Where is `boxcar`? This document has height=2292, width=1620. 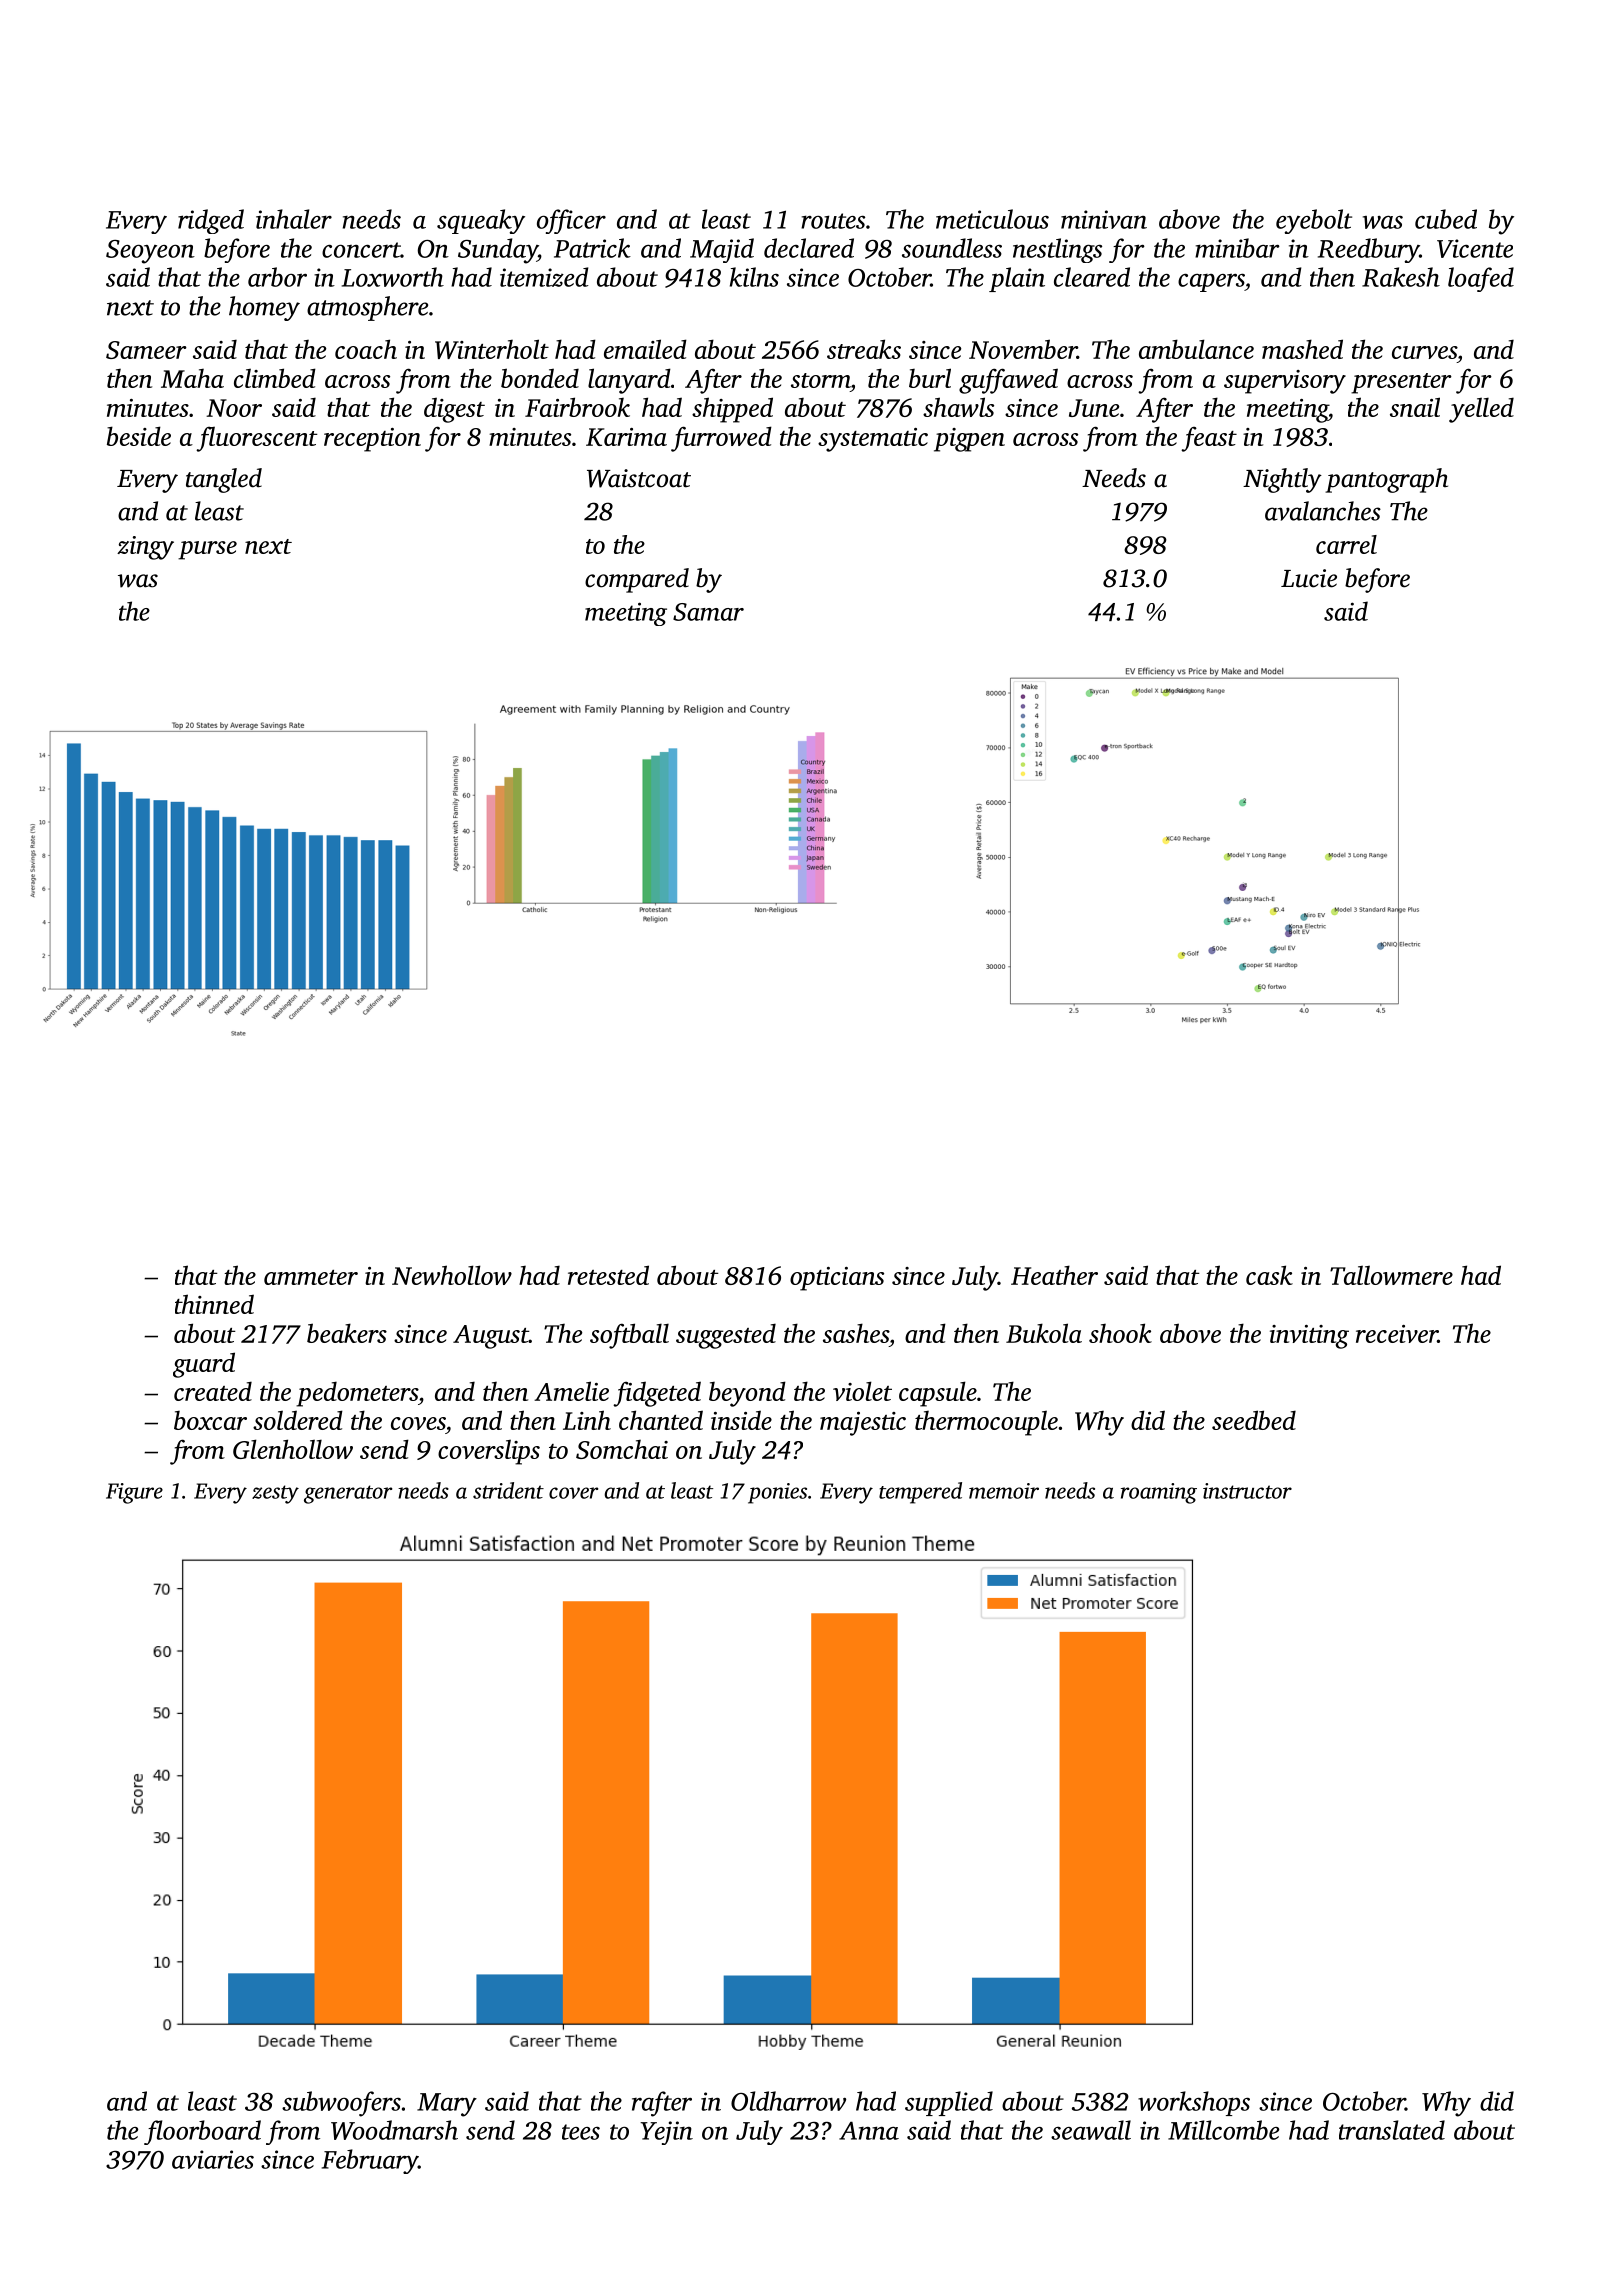
boxcar is located at coordinates (210, 1420).
